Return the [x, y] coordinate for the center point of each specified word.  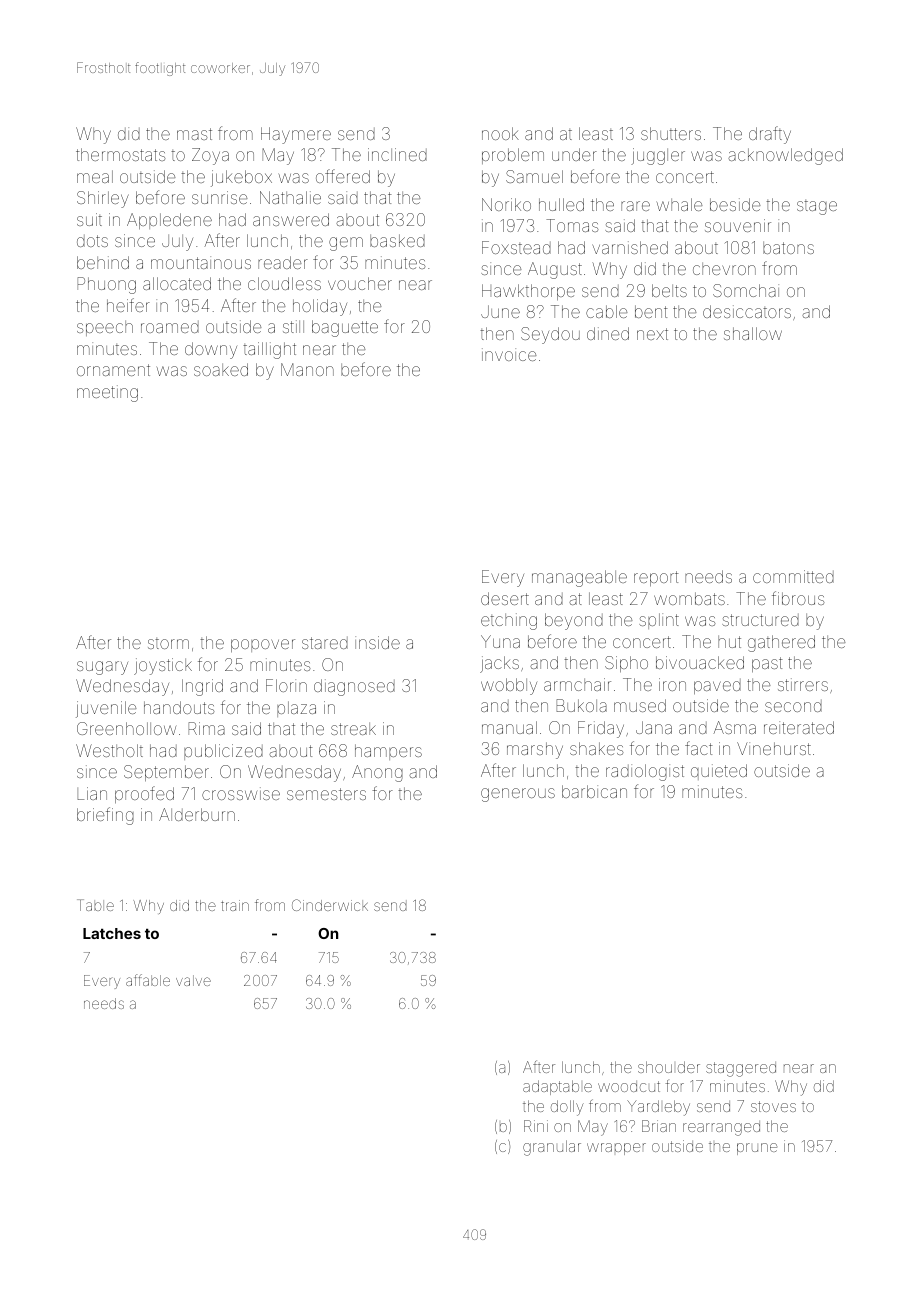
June [500, 311]
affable [148, 980]
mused [640, 705]
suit [89, 219]
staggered [741, 1069]
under [574, 154]
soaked [221, 369]
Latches [112, 933]
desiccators [747, 311]
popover [263, 645]
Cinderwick [330, 905]
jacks [499, 664]
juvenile [106, 709]
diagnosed [354, 687]
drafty [770, 135]
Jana [654, 727]
